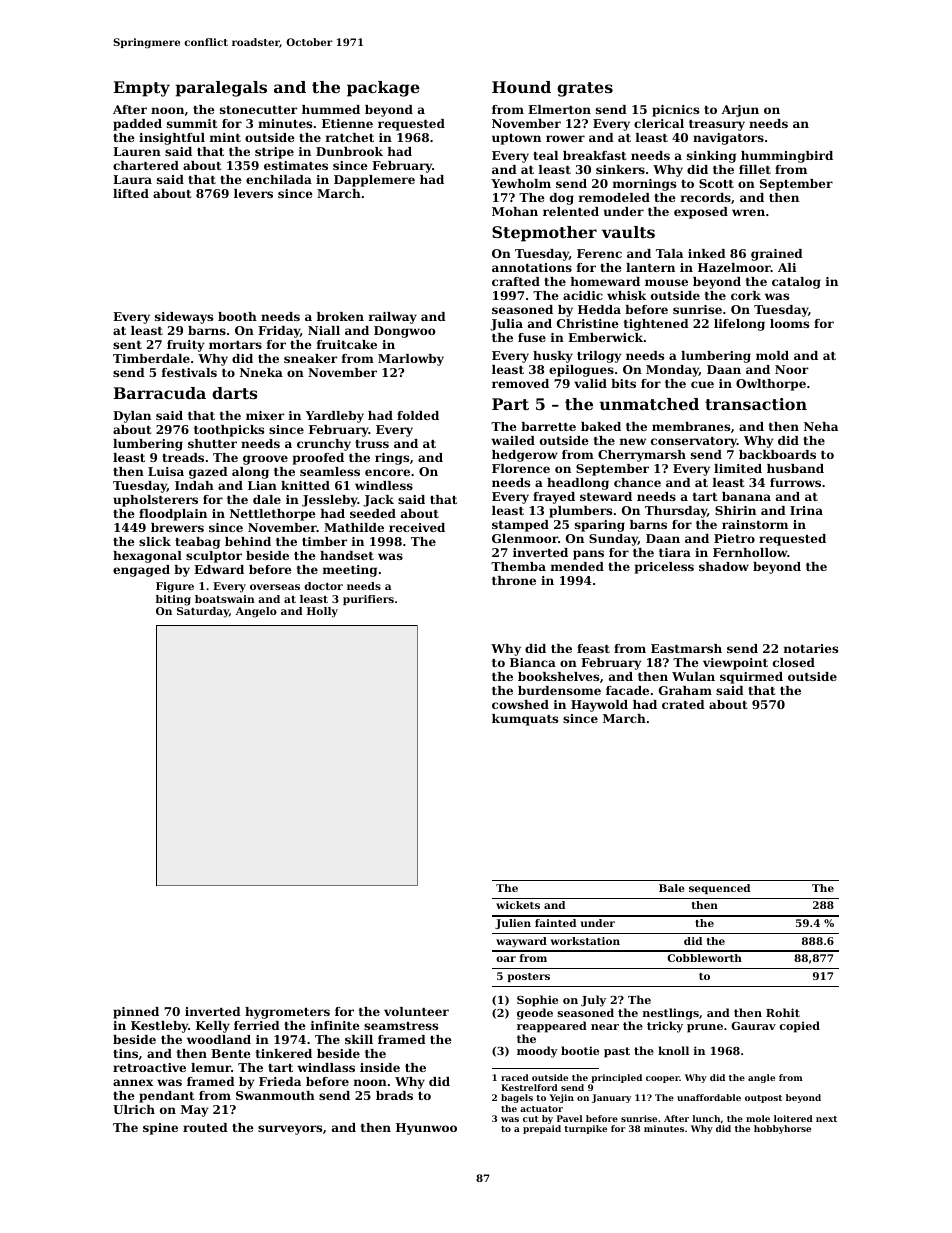 This screenshot has width=952, height=1233. What do you see at coordinates (221, 89) in the screenshot?
I see `paralegals` at bounding box center [221, 89].
